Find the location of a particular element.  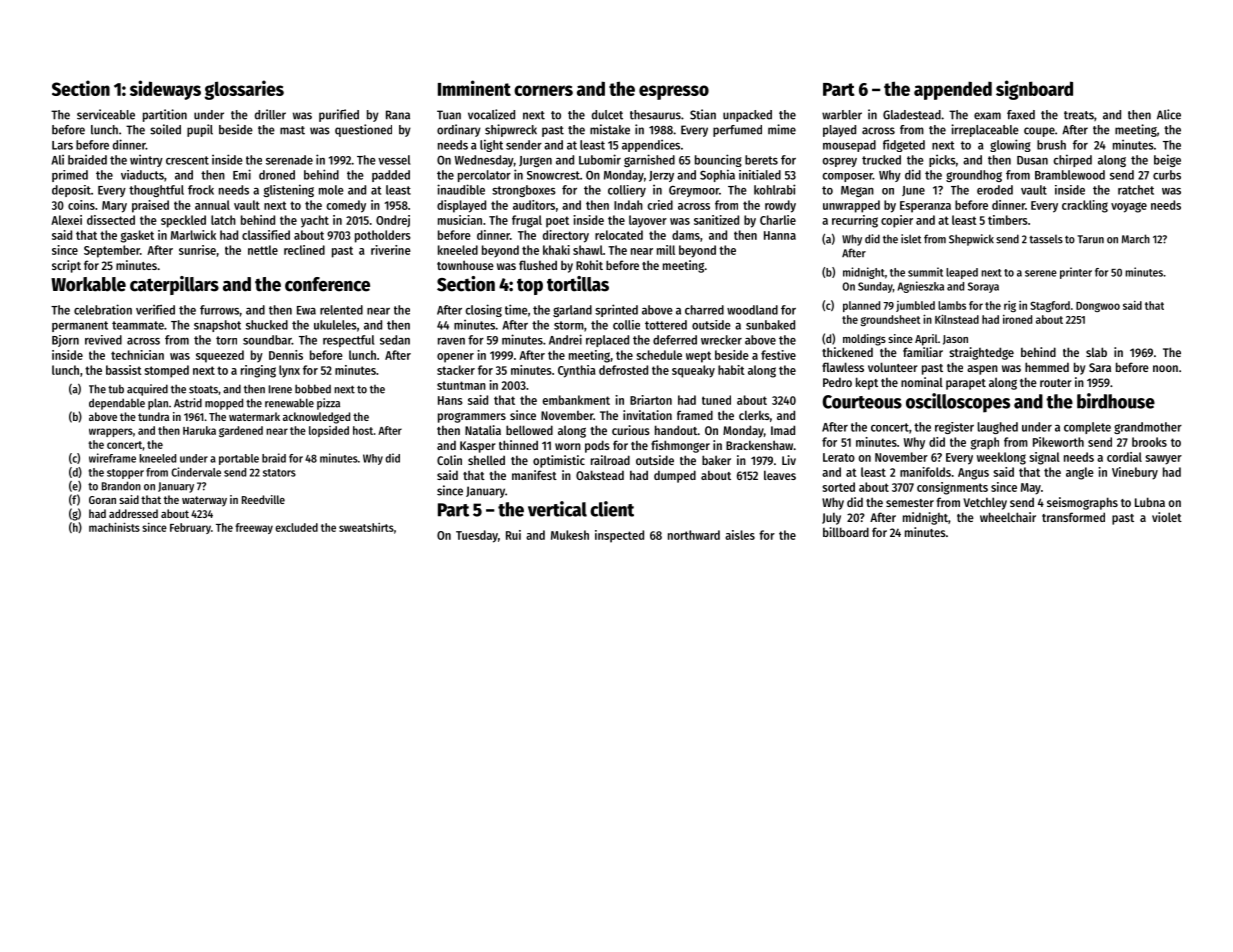

July is located at coordinates (831, 518).
